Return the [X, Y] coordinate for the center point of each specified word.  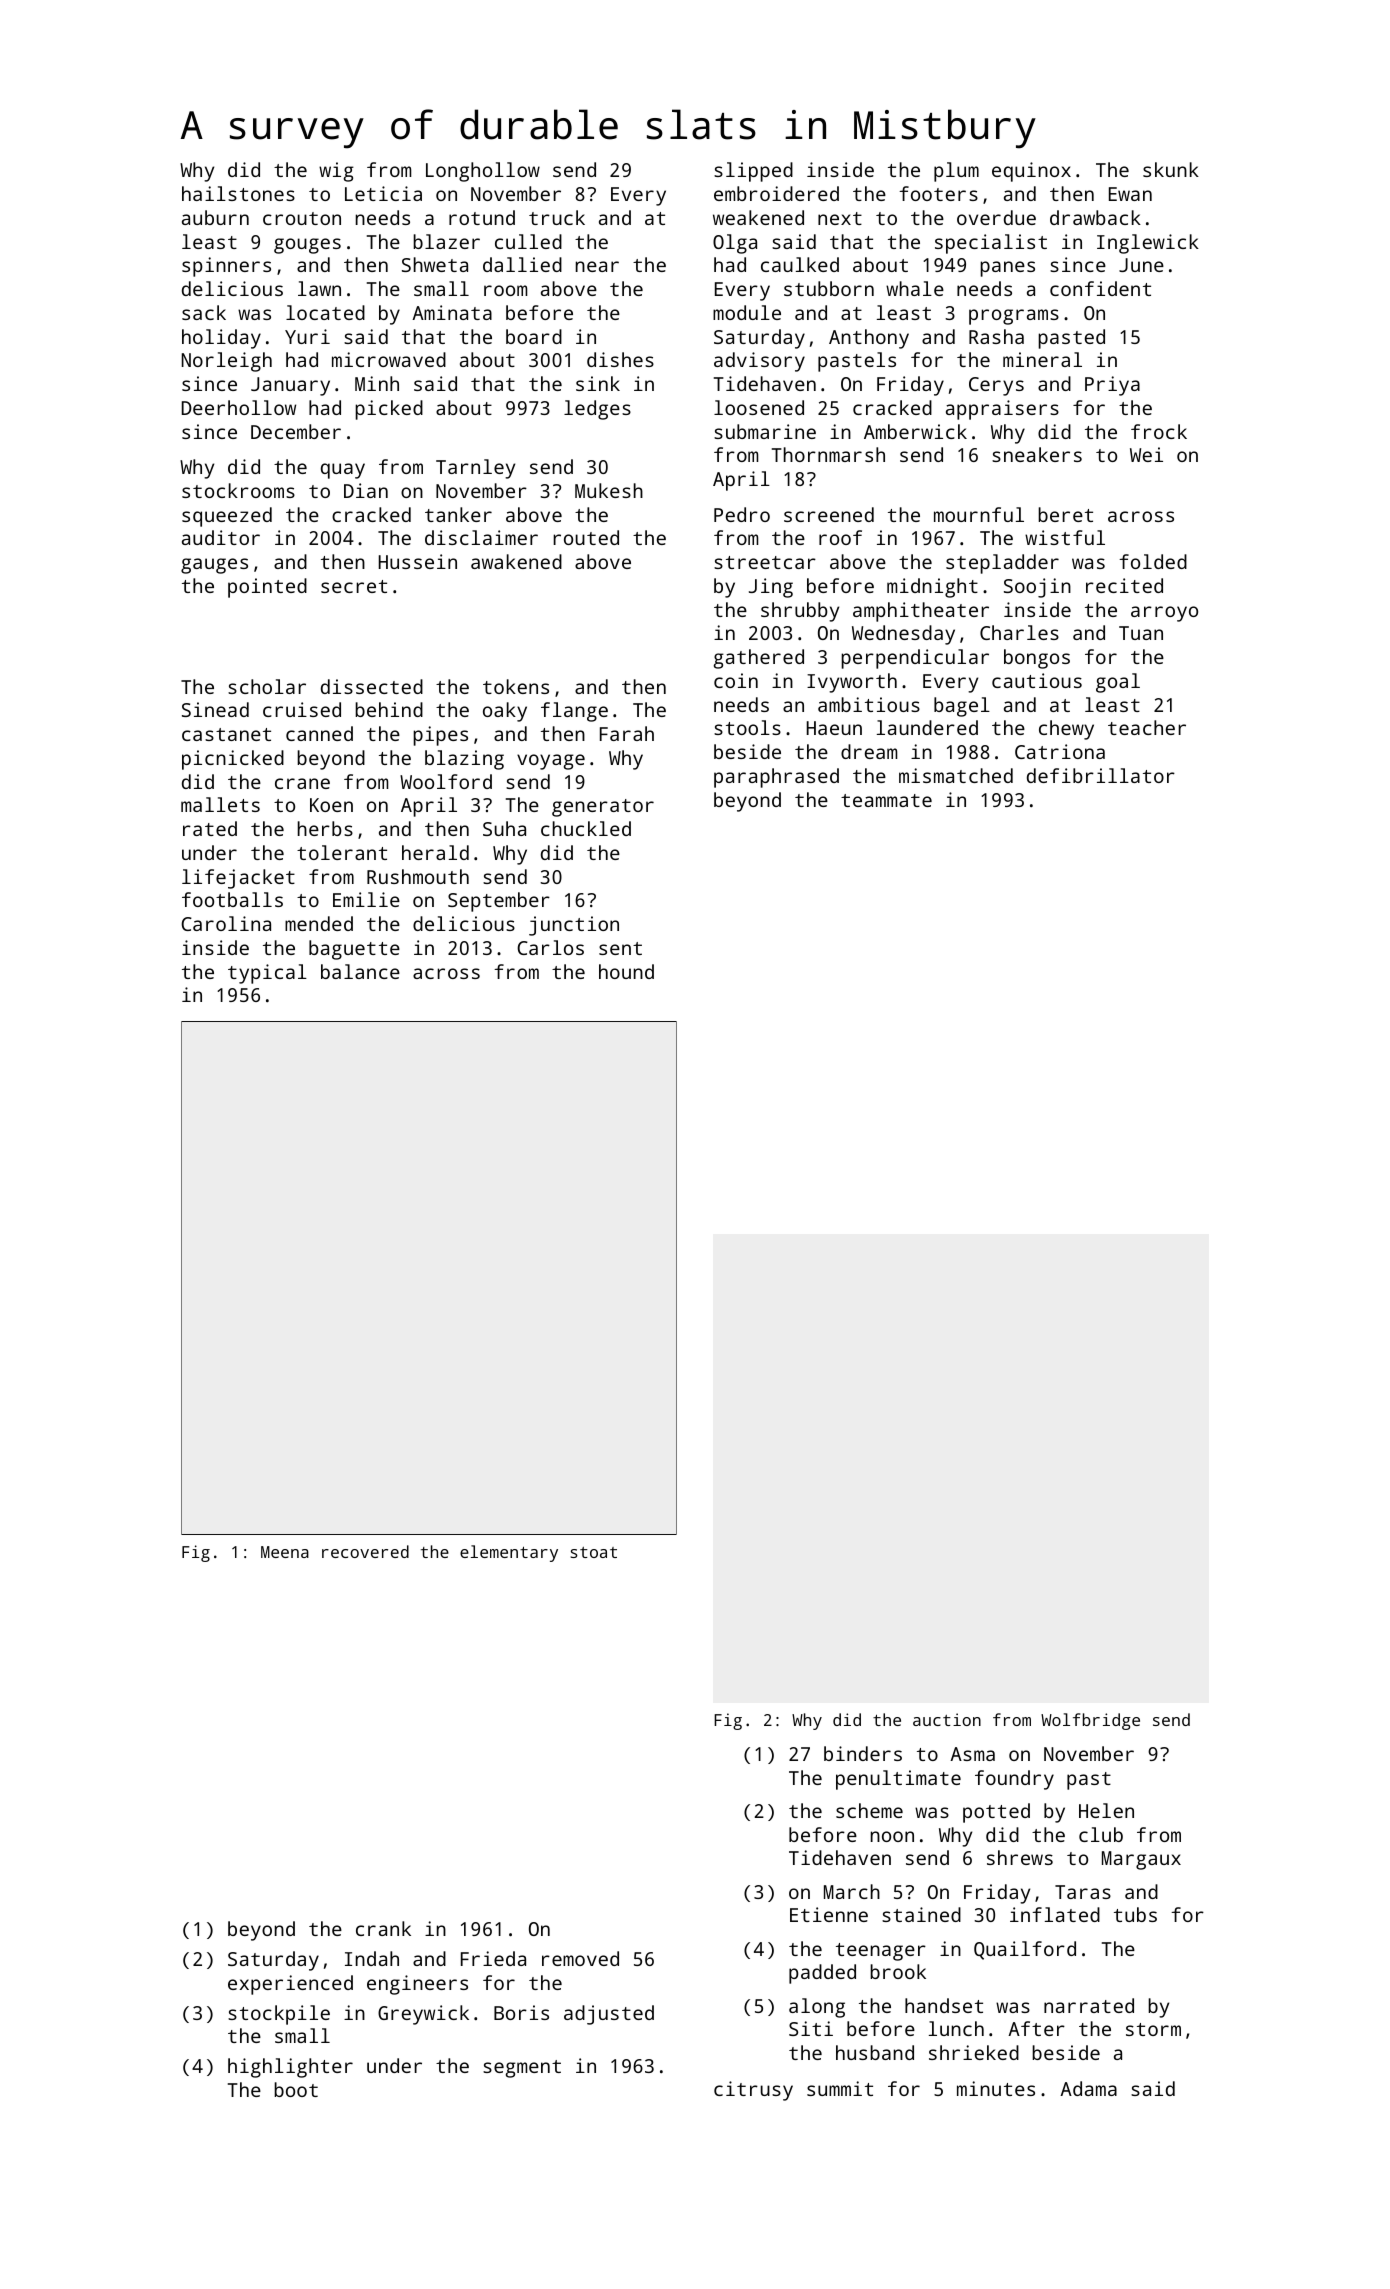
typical [267, 974]
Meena [285, 1552]
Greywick [423, 2015]
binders [863, 1753]
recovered [365, 1551]
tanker [458, 514]
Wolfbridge [1090, 1721]
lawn [319, 288]
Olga [735, 244]
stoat [594, 1552]
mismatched [956, 775]
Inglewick [1148, 244]
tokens [516, 686]
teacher [1147, 727]
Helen [1106, 1810]
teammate [886, 800]
